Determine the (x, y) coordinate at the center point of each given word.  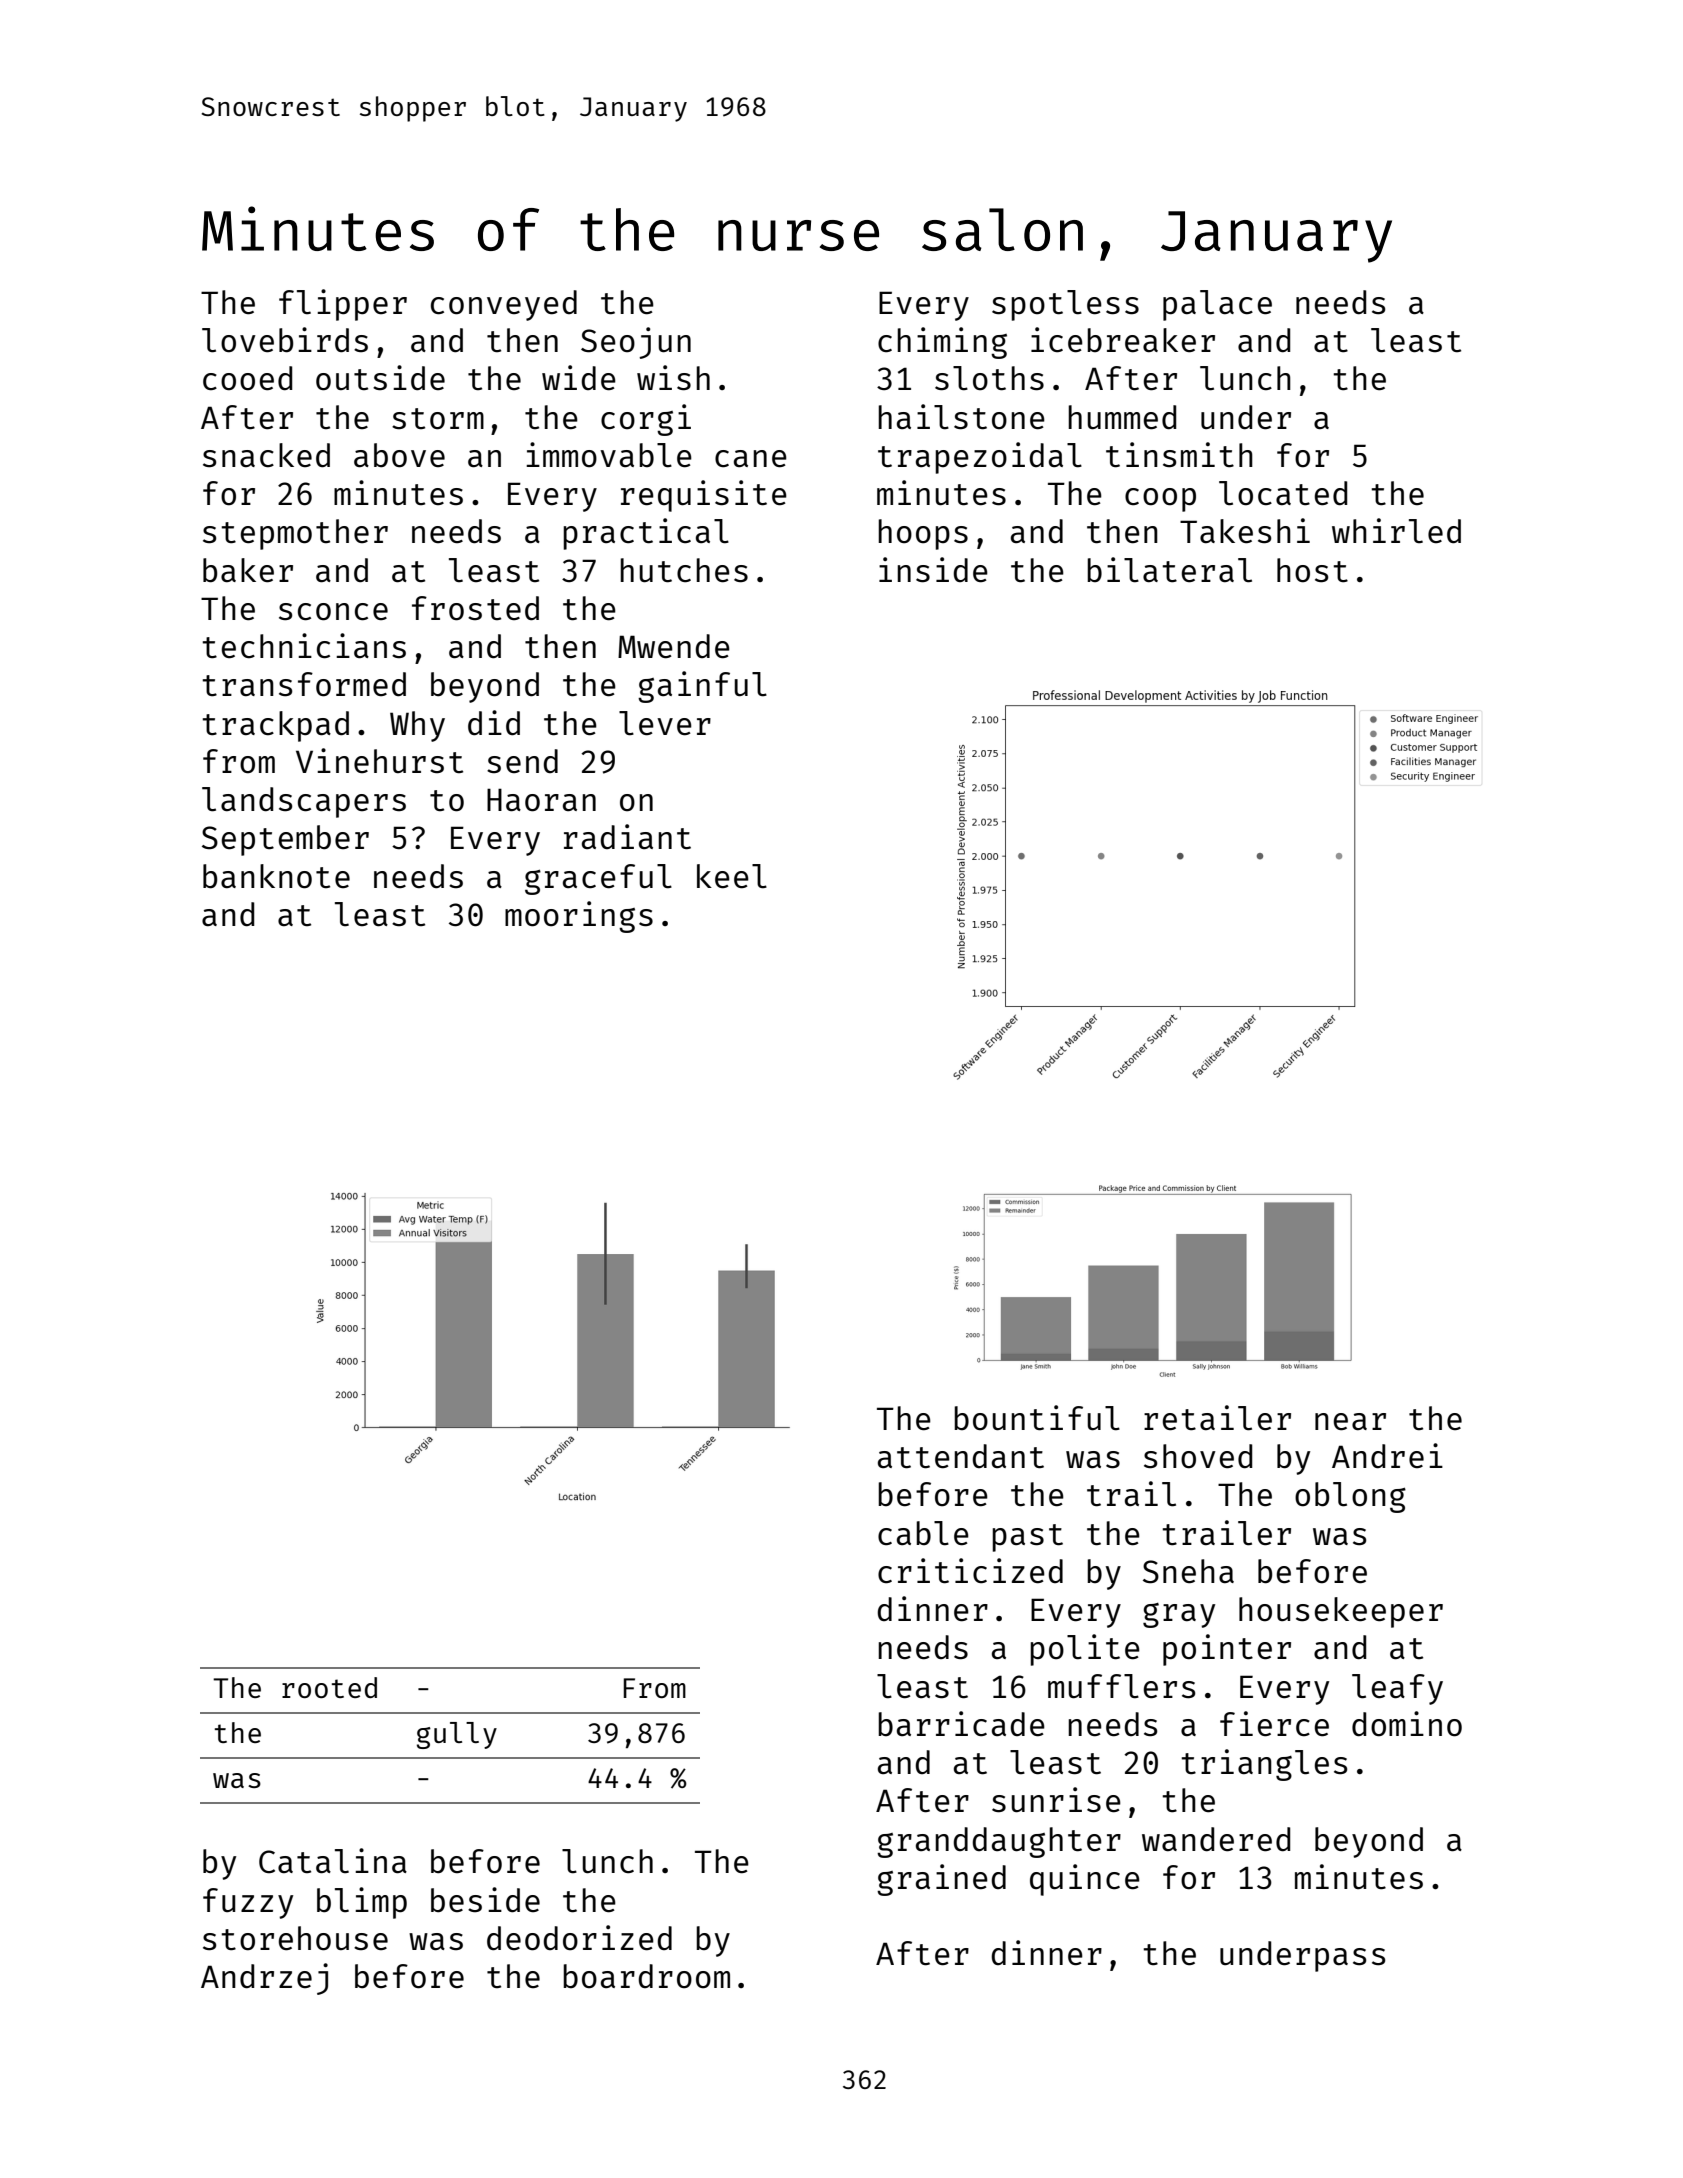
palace (1217, 305)
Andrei (1387, 1456)
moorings (579, 917)
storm (438, 419)
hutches (684, 570)
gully (457, 1735)
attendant (961, 1456)
